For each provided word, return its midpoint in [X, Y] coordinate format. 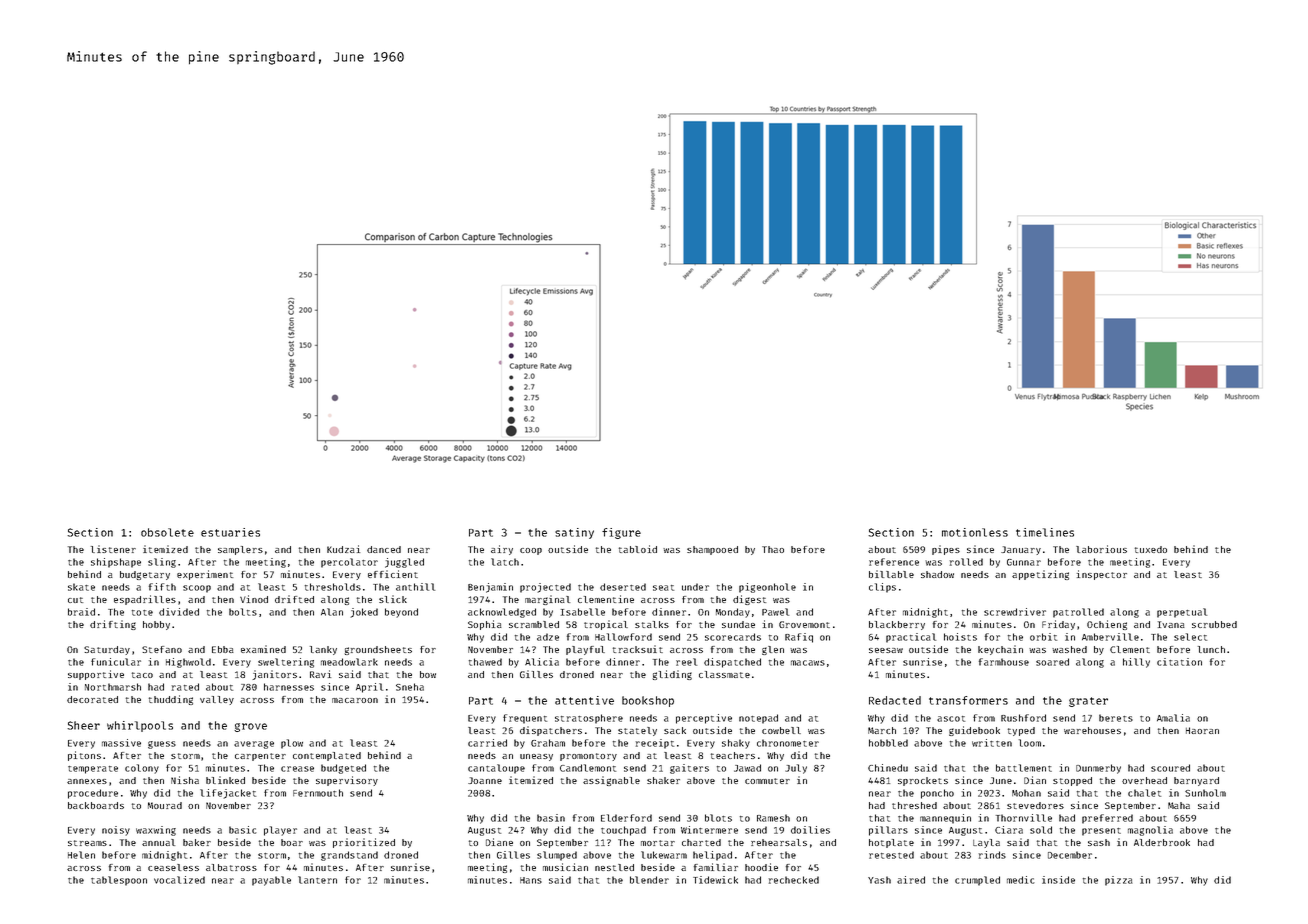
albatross [231, 867]
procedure [93, 794]
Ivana [1171, 624]
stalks [652, 624]
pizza [1119, 881]
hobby [156, 625]
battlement [1024, 768]
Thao [773, 549]
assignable [611, 781]
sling [162, 563]
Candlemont [588, 768]
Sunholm [1205, 793]
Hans [531, 880]
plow [292, 744]
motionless [975, 532]
